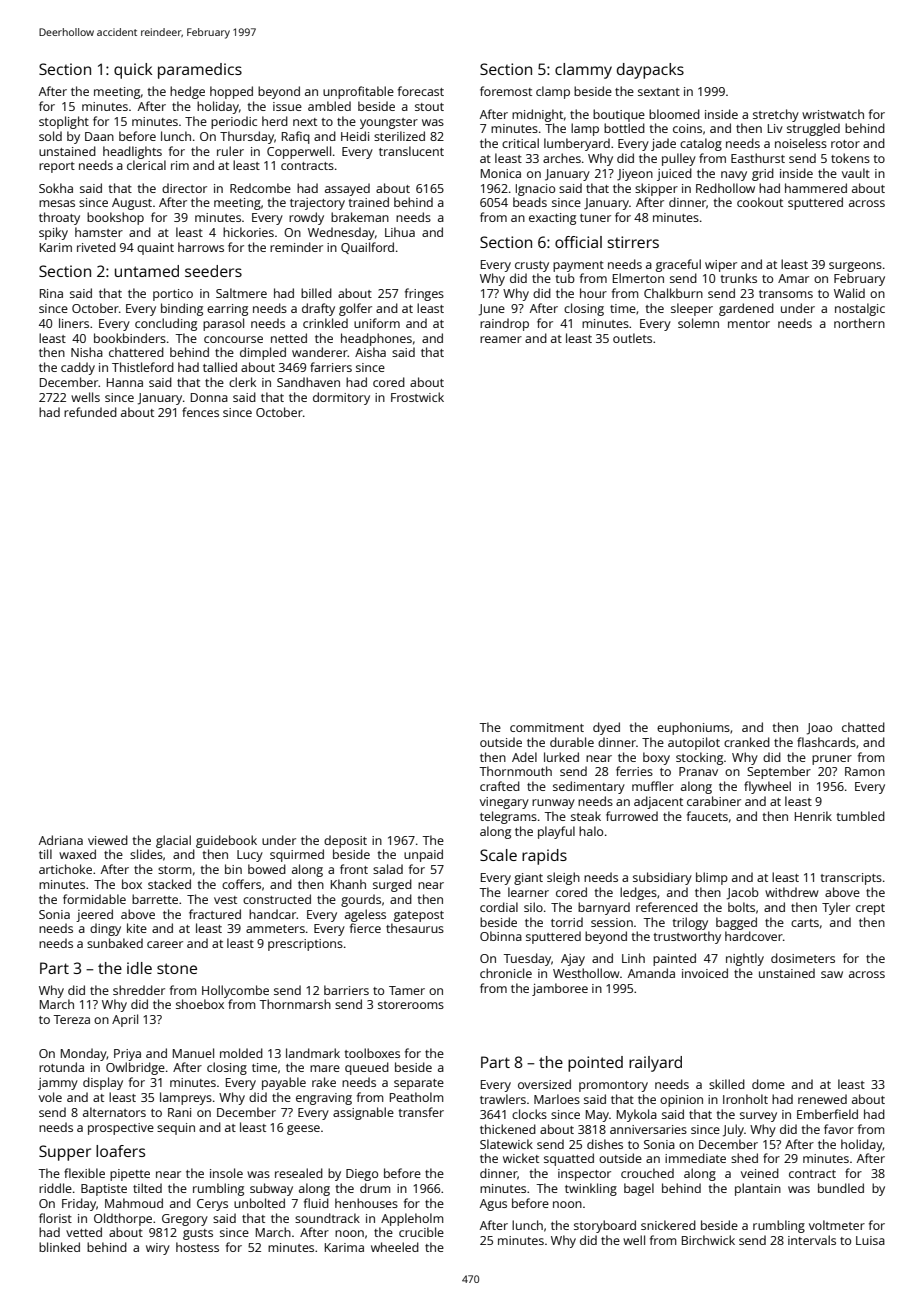  What do you see at coordinates (841, 1188) in the page?
I see `bundled` at bounding box center [841, 1188].
